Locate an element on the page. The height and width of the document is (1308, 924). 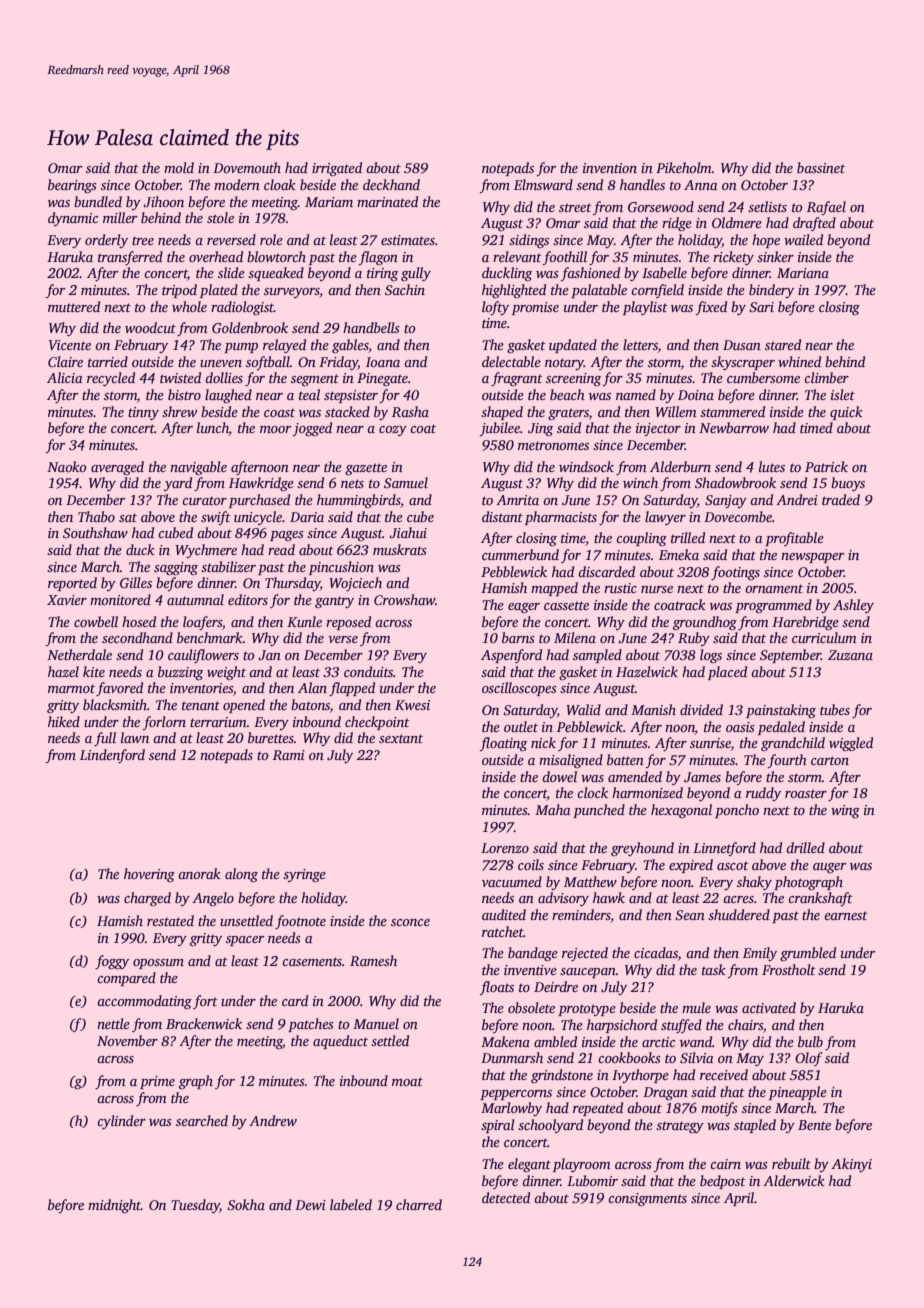
cozy is located at coordinates (393, 431).
